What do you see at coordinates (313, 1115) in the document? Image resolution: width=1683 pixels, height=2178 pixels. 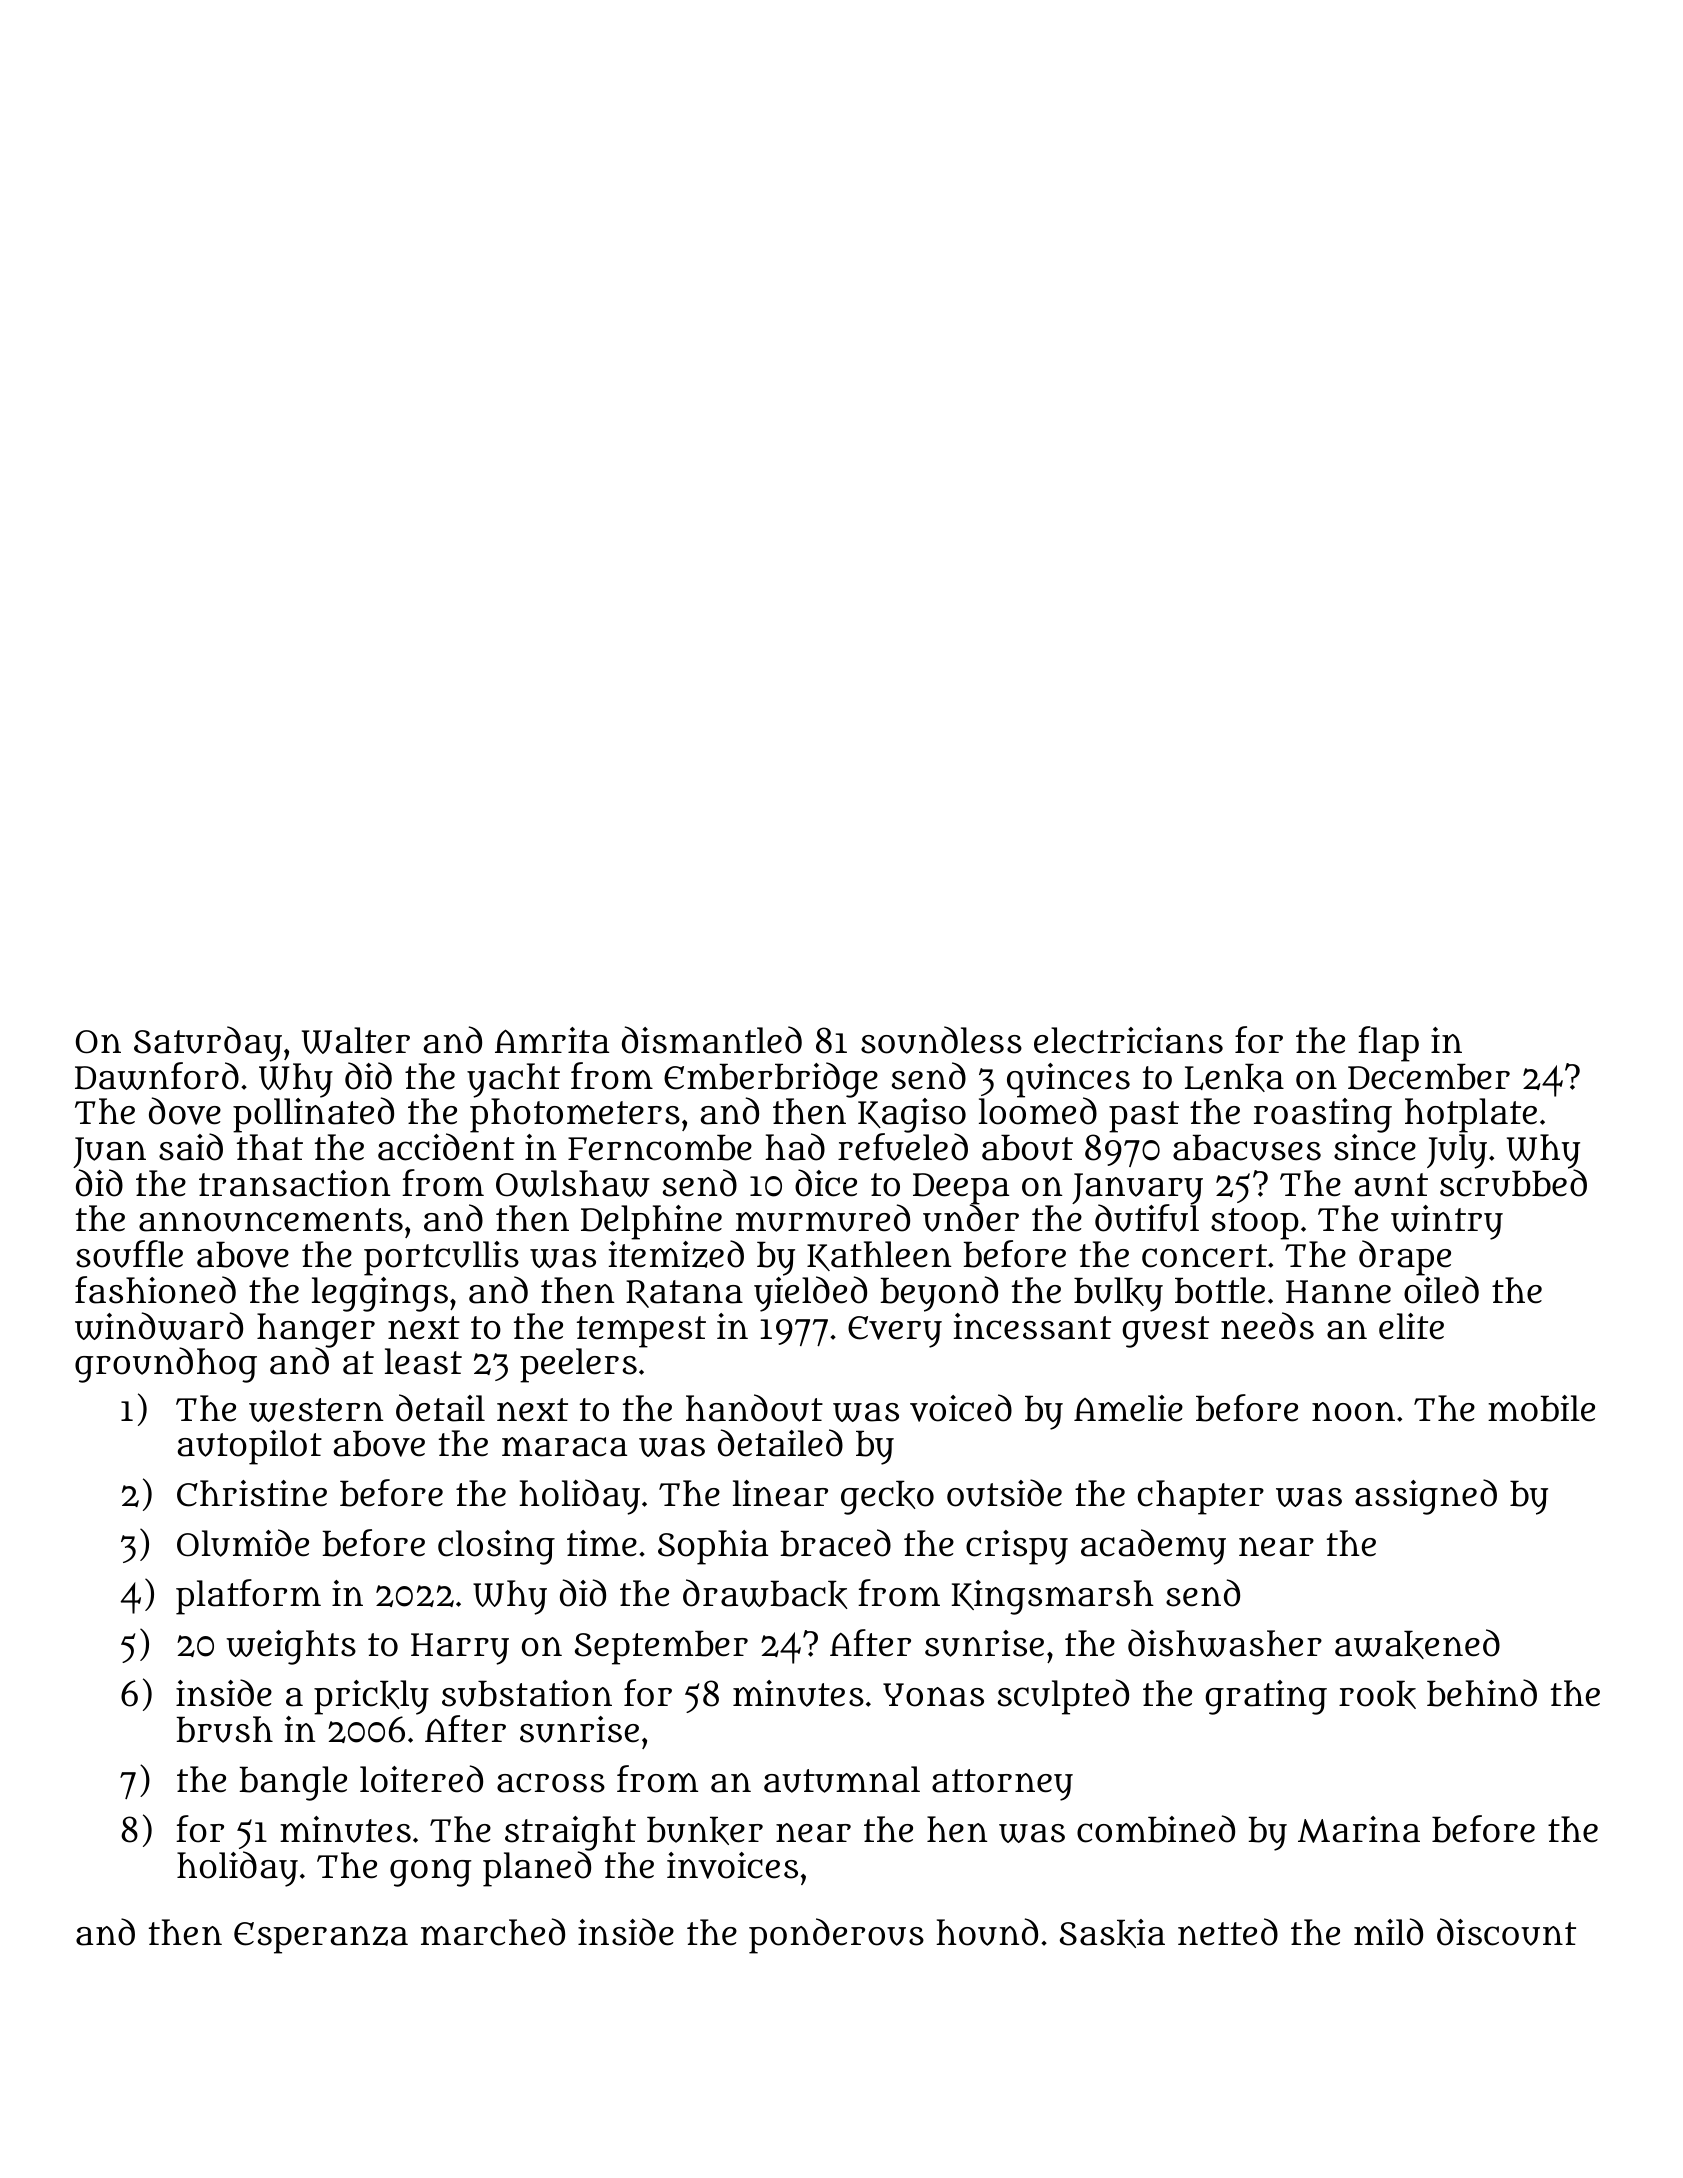 I see `pollinated` at bounding box center [313, 1115].
